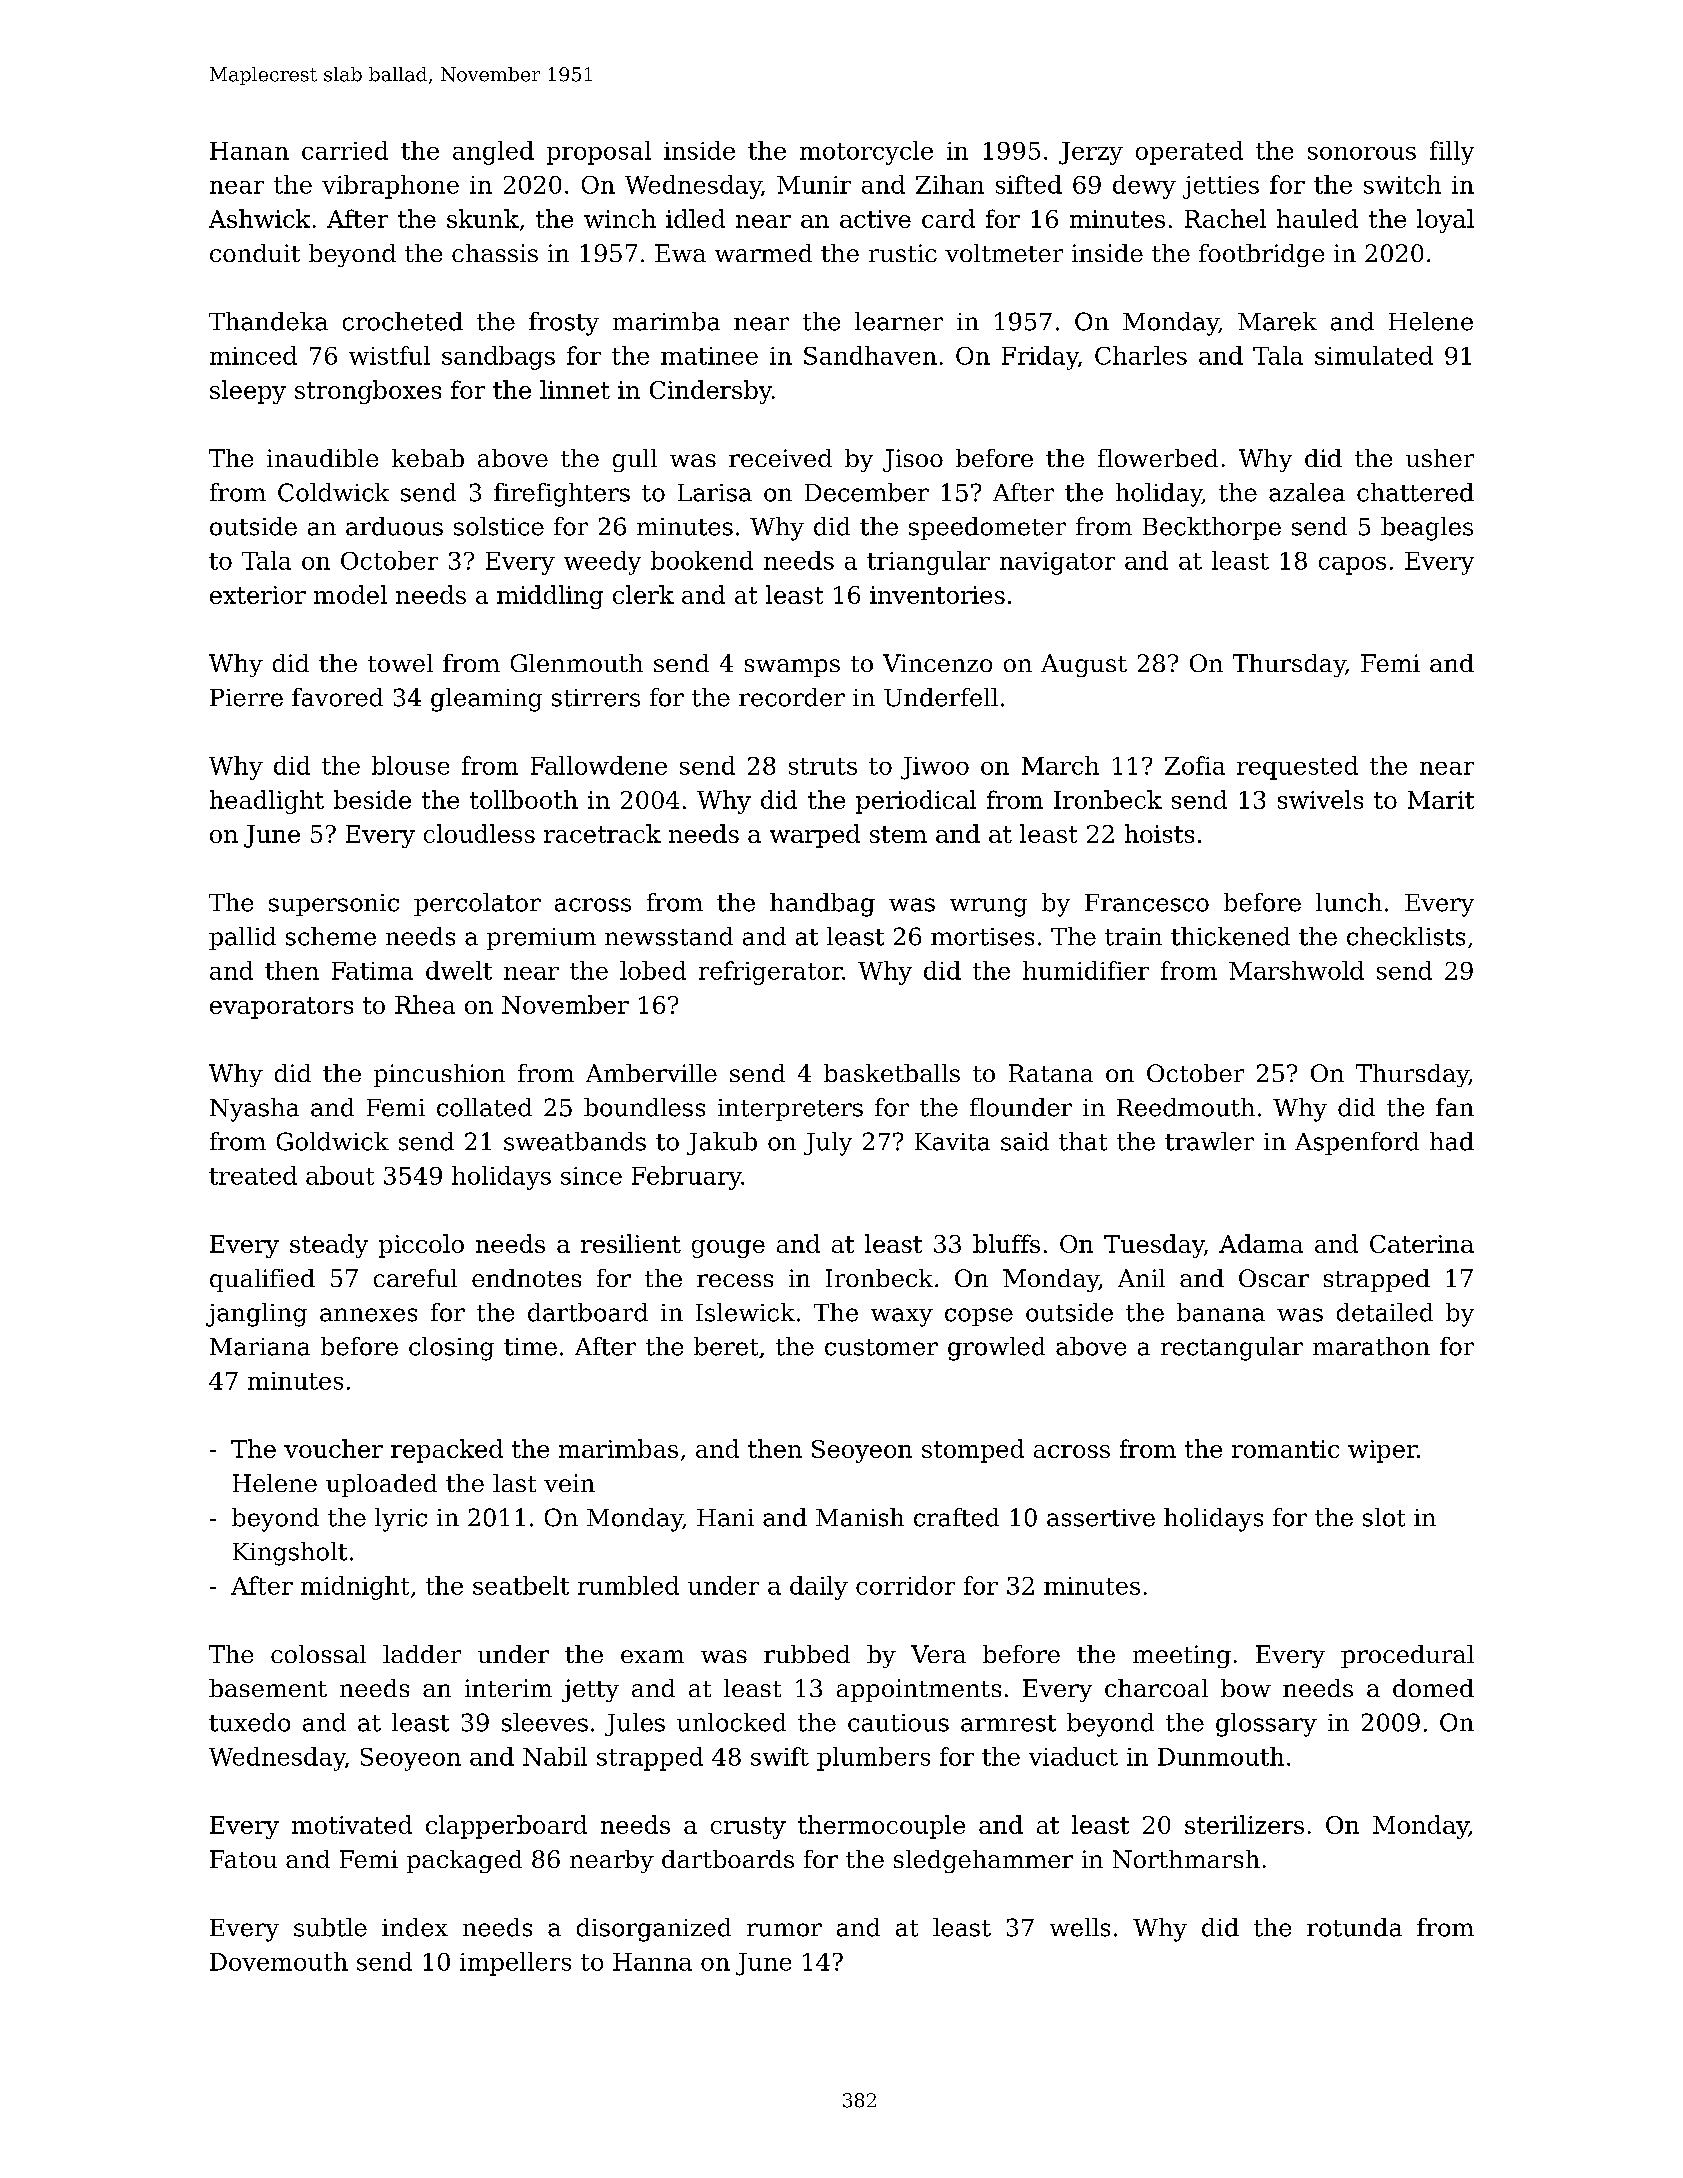 The width and height of the page is (1683, 2178). I want to click on operated, so click(1189, 153).
